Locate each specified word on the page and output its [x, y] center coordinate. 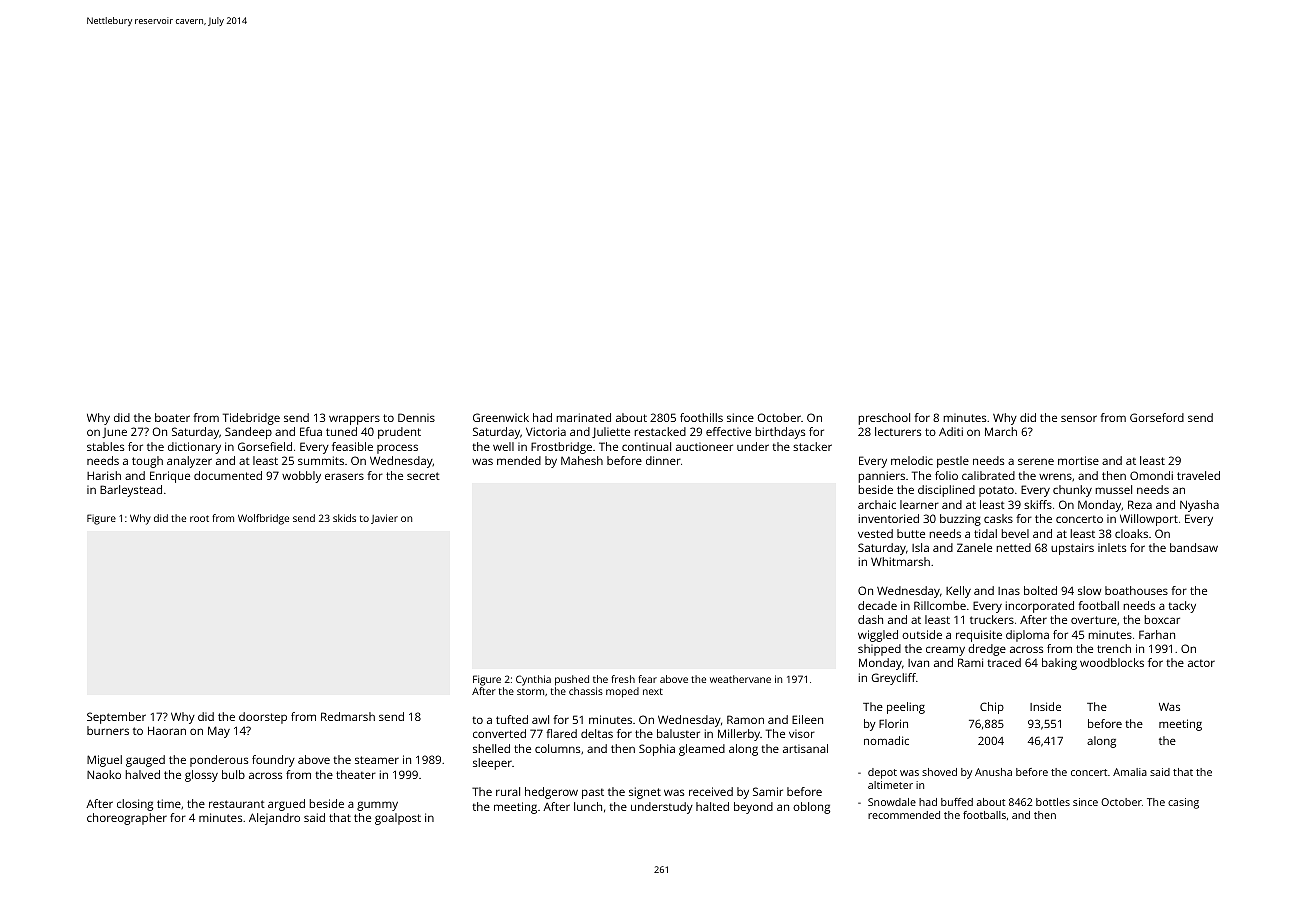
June [114, 433]
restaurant [237, 804]
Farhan [1157, 634]
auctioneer [704, 447]
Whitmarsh [900, 561]
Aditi [951, 431]
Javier [384, 519]
